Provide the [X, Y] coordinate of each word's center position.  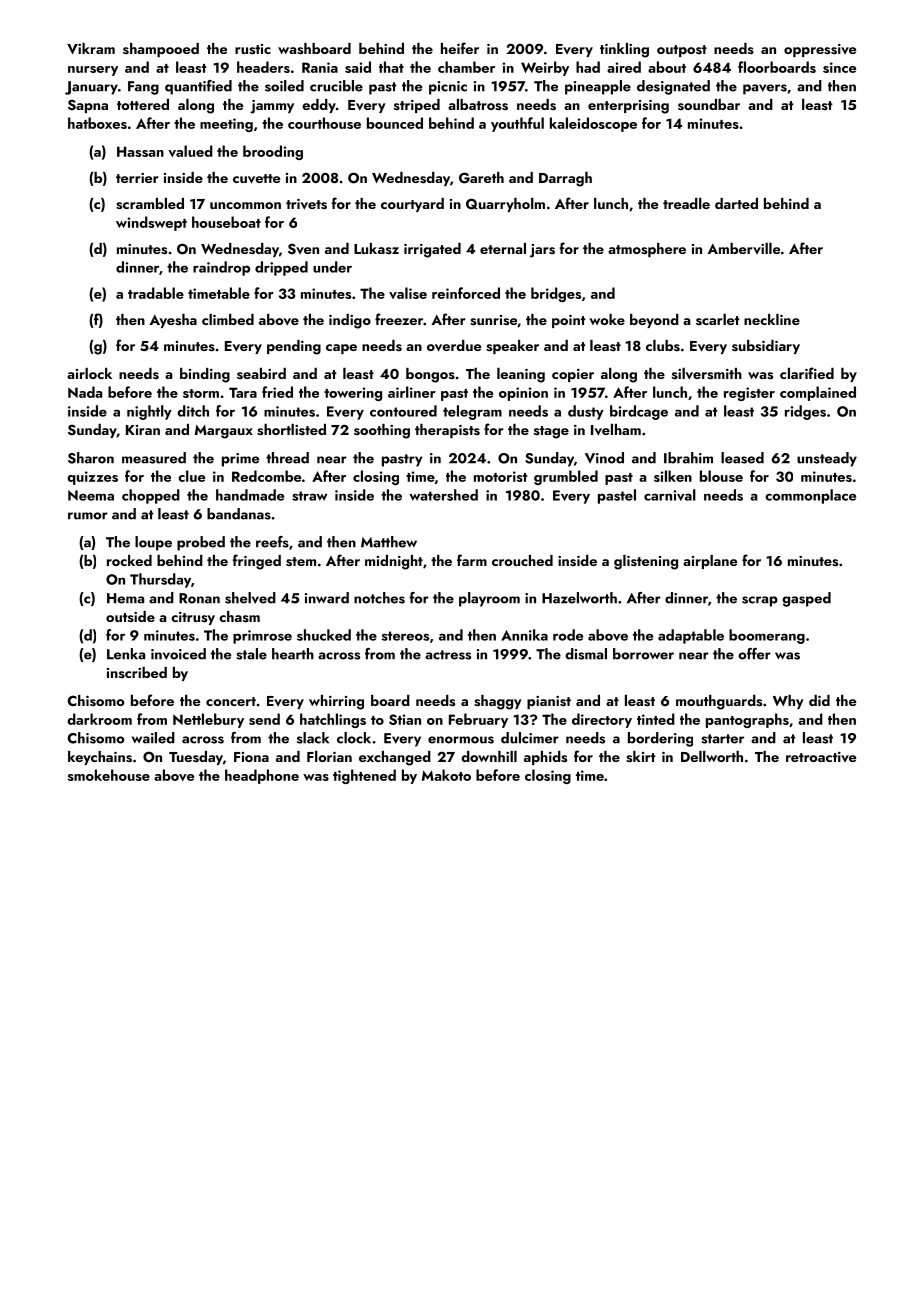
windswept [151, 223]
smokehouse [109, 775]
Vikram [91, 48]
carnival [670, 495]
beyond [654, 321]
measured [154, 458]
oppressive [820, 50]
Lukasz [376, 248]
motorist [500, 476]
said [358, 67]
